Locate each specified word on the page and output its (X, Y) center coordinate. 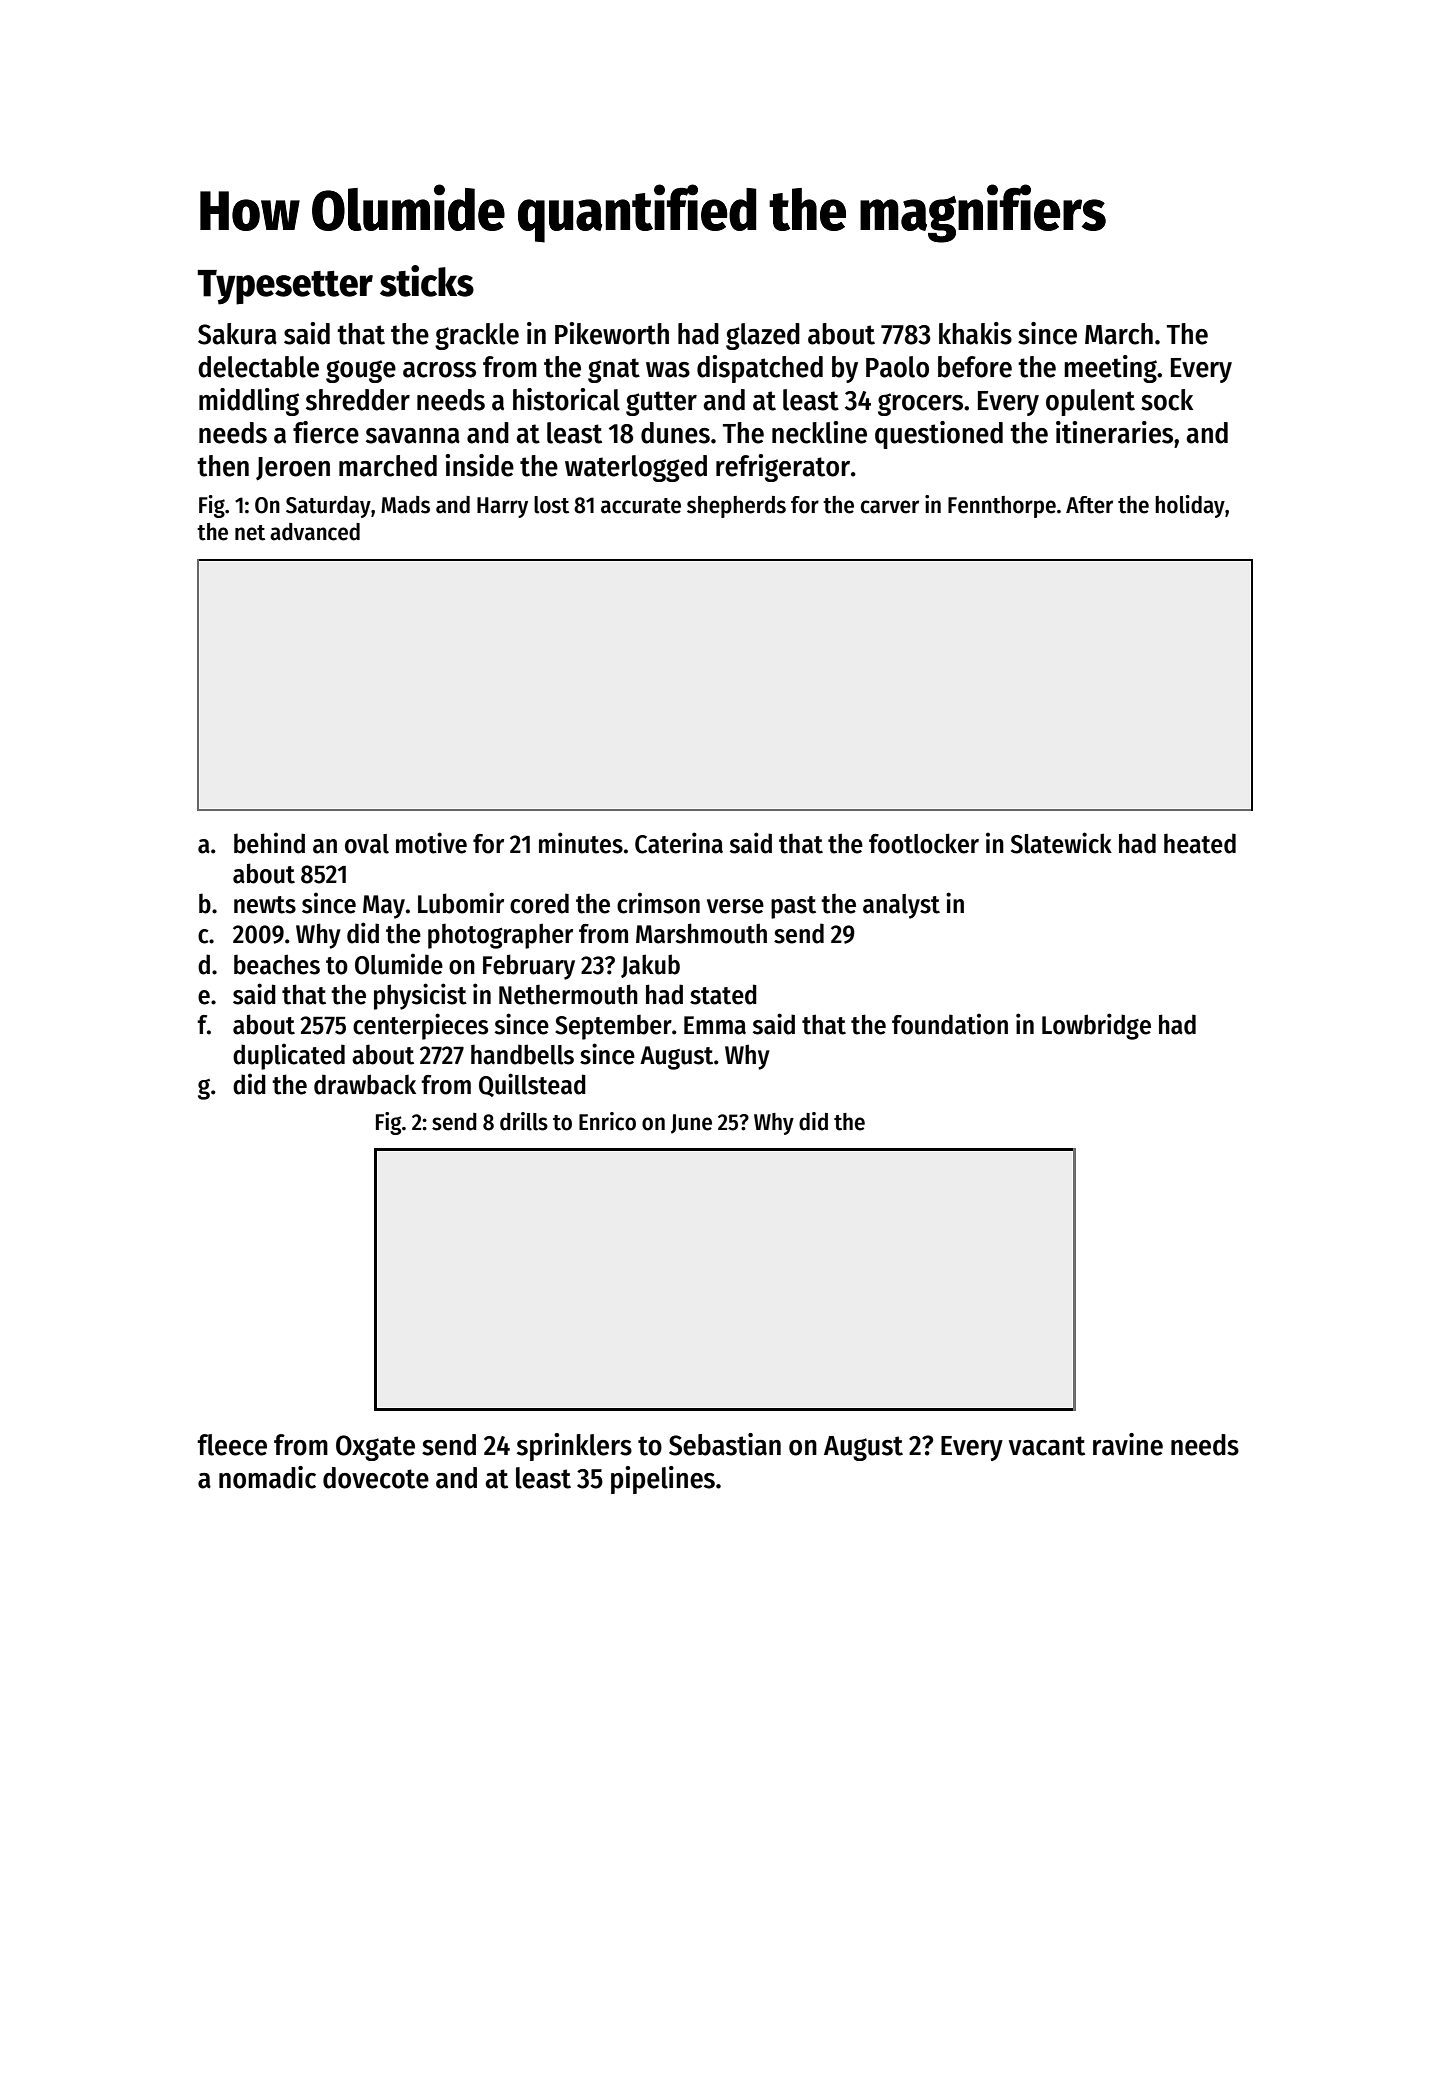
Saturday (328, 507)
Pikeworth (612, 333)
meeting (1110, 369)
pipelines (663, 1480)
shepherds (736, 507)
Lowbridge (1096, 1026)
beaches (277, 964)
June (691, 1124)
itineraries (1114, 432)
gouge (361, 371)
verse (735, 906)
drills (524, 1121)
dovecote (376, 1478)
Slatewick (1061, 843)
